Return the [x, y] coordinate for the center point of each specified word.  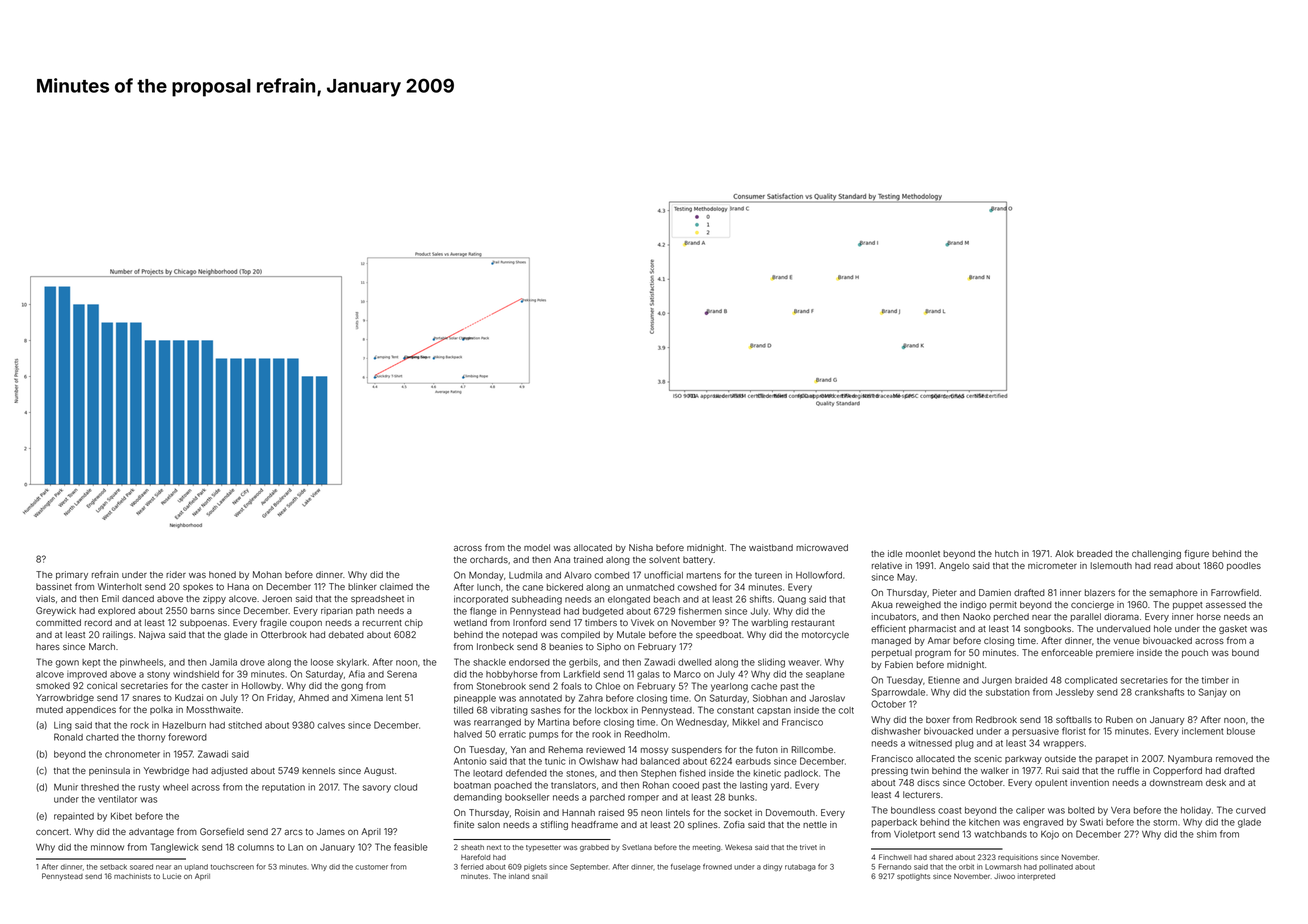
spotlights [913, 877]
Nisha [641, 547]
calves [331, 725]
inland [519, 876]
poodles [1244, 566]
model [537, 547]
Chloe [607, 686]
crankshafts [1159, 692]
